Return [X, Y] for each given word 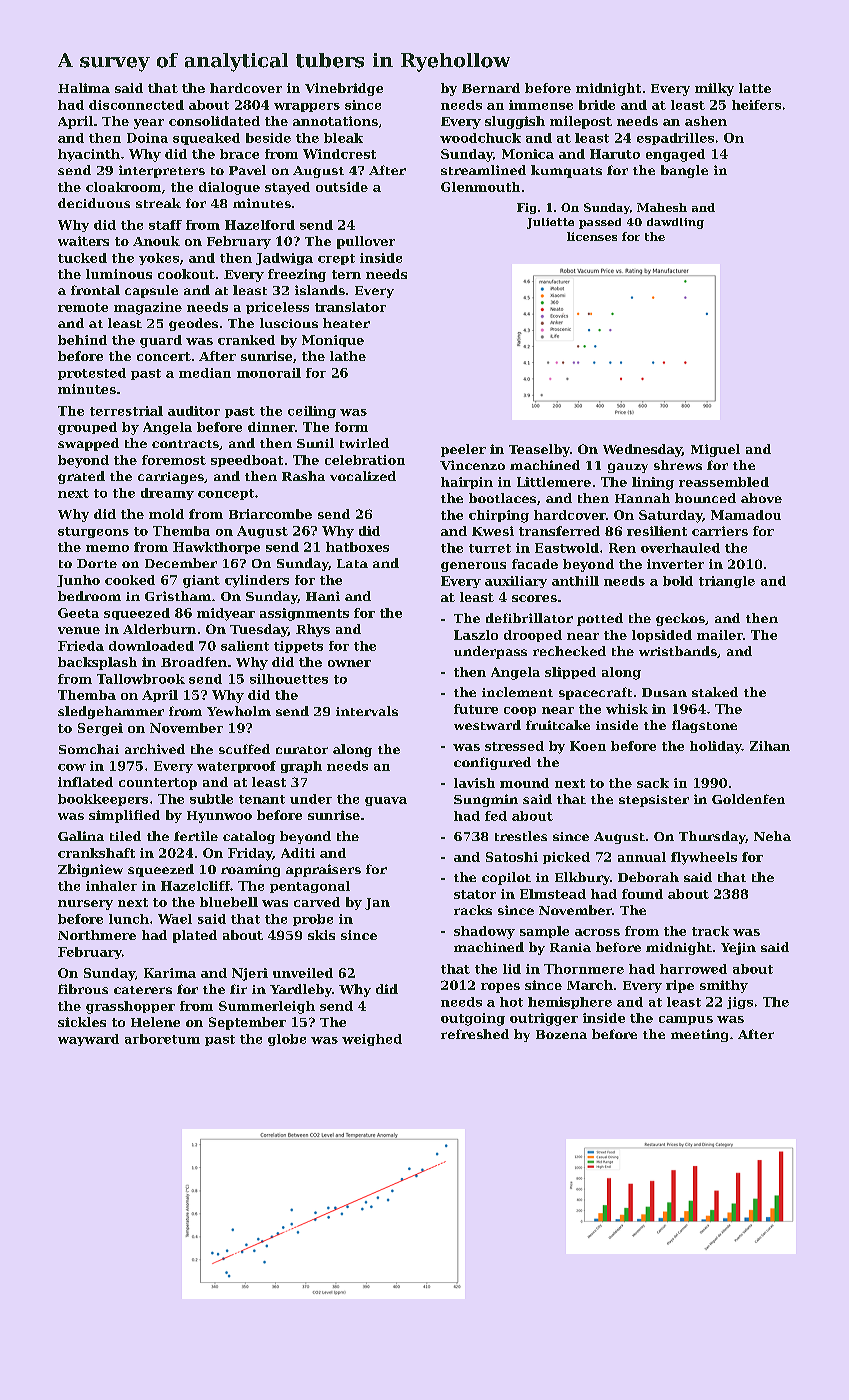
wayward [88, 1040]
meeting [699, 1035]
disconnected [136, 105]
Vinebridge [344, 89]
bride [597, 105]
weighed [372, 1040]
